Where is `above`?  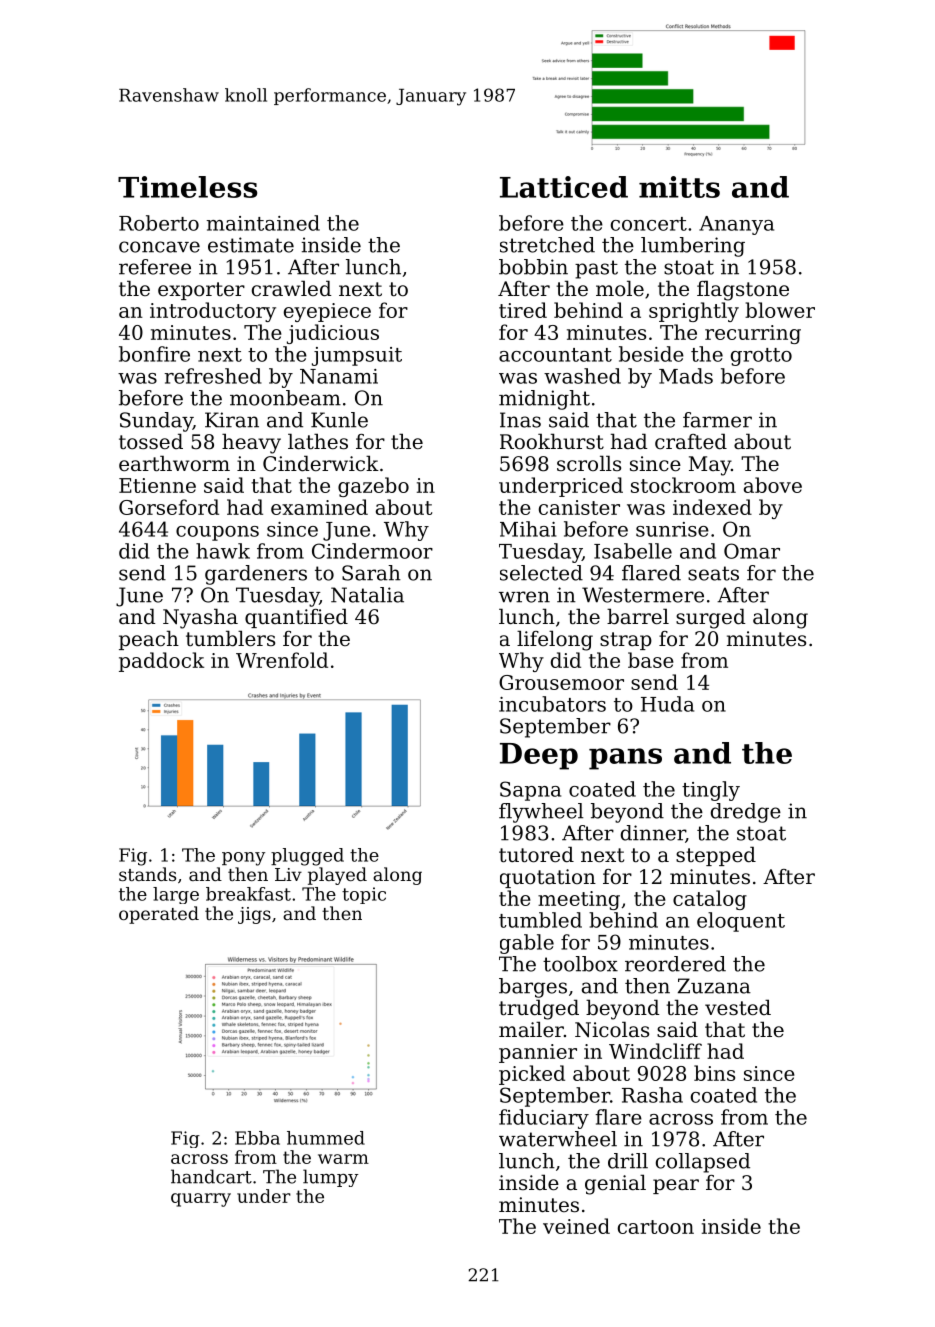 above is located at coordinates (773, 485).
